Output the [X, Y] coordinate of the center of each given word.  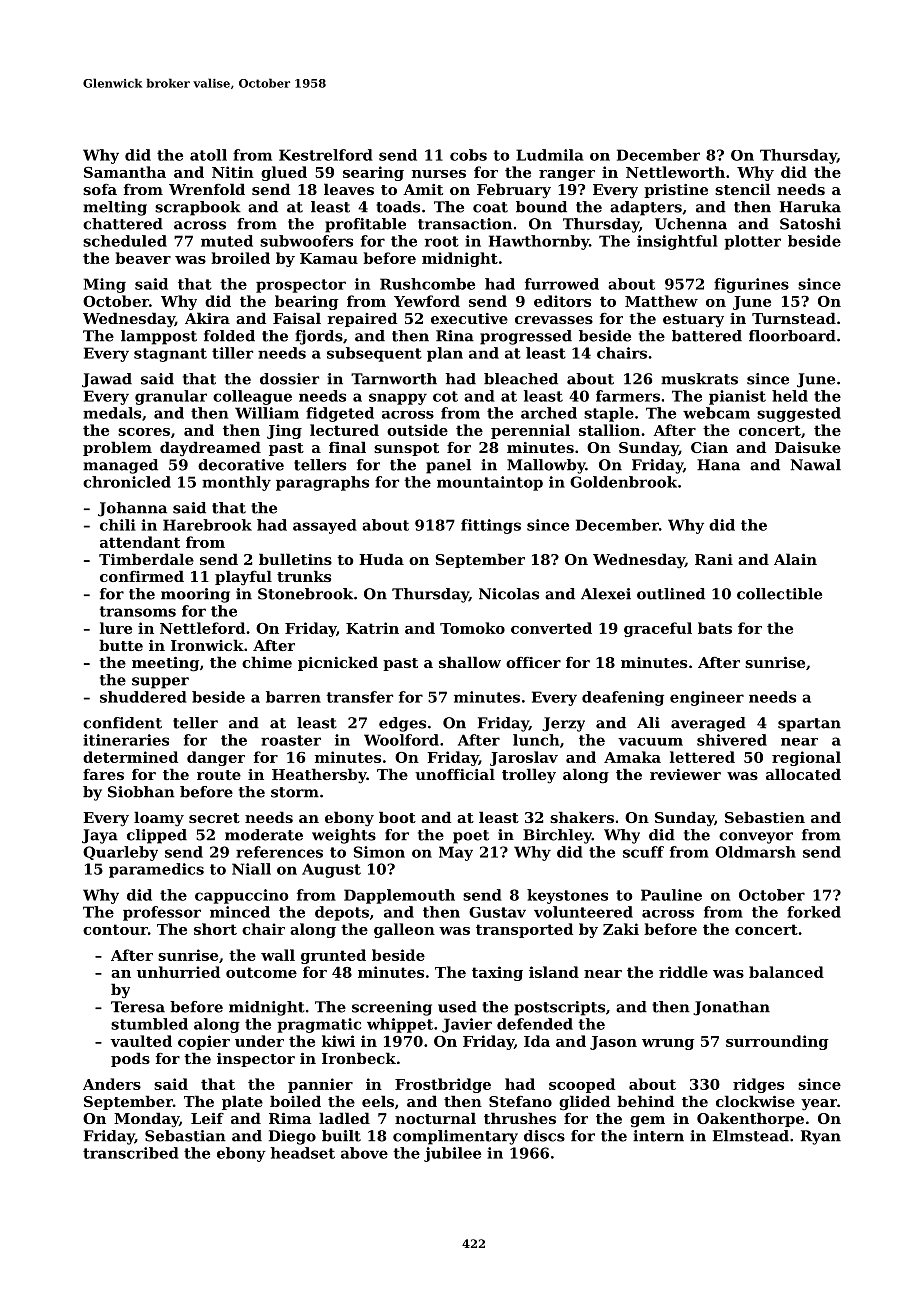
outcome [261, 972]
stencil [742, 189]
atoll [208, 155]
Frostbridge [443, 1085]
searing [373, 173]
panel [448, 466]
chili [118, 525]
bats [715, 628]
